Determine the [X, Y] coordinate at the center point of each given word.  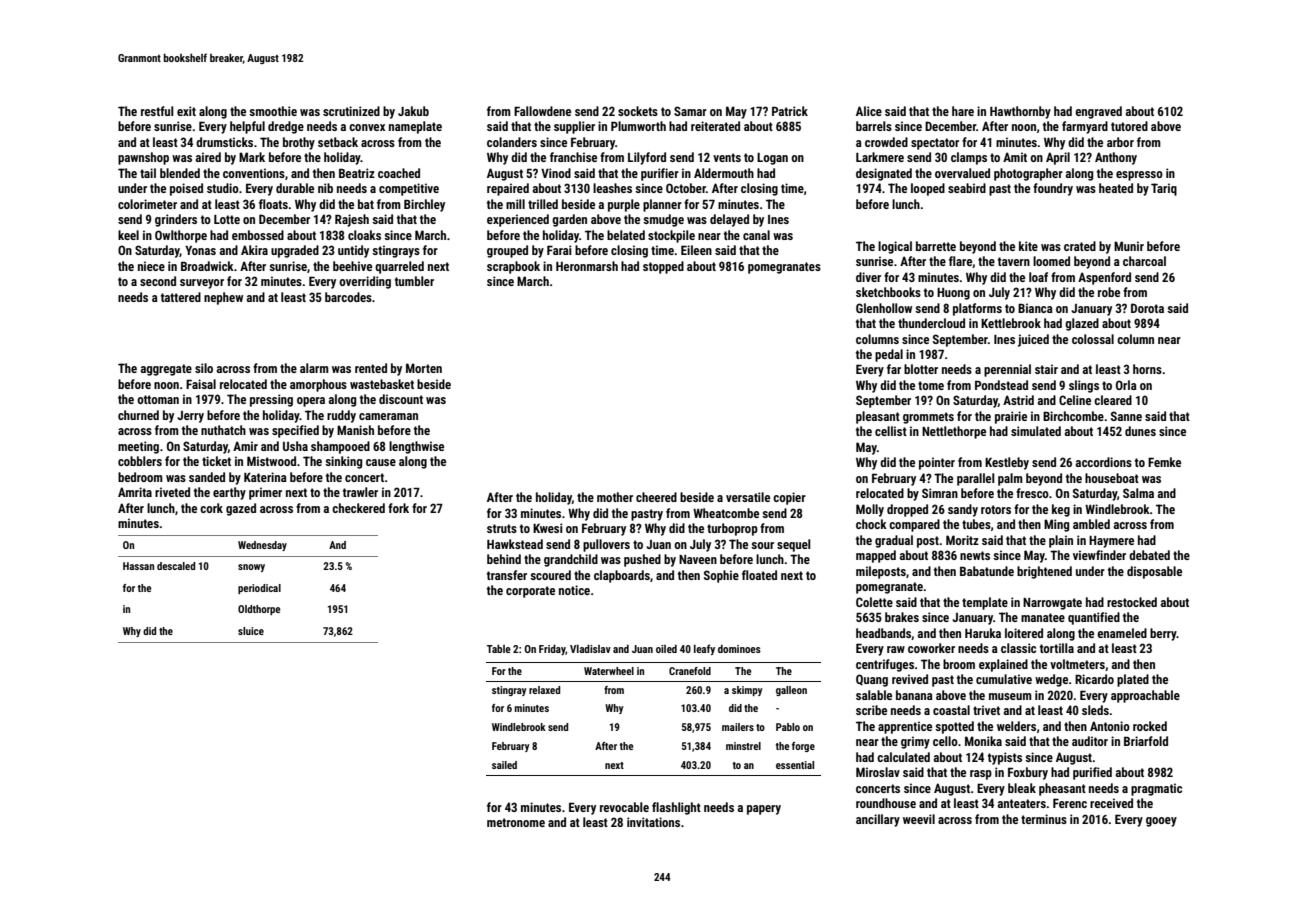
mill [515, 204]
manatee [1043, 617]
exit [186, 111]
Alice [869, 111]
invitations [653, 822]
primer [265, 493]
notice [574, 590]
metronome [516, 822]
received [1111, 803]
